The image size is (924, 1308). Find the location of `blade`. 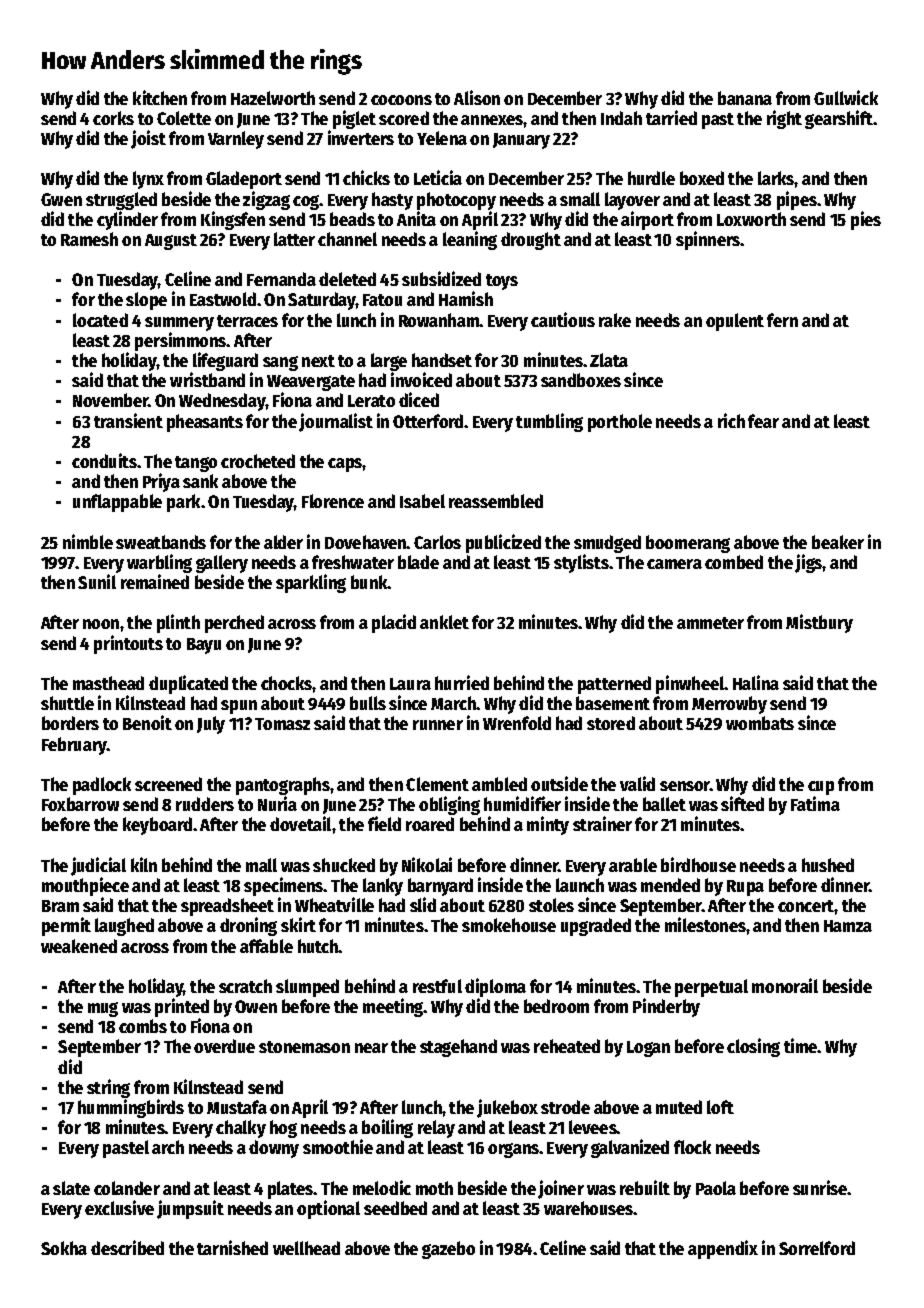

blade is located at coordinates (418, 562).
